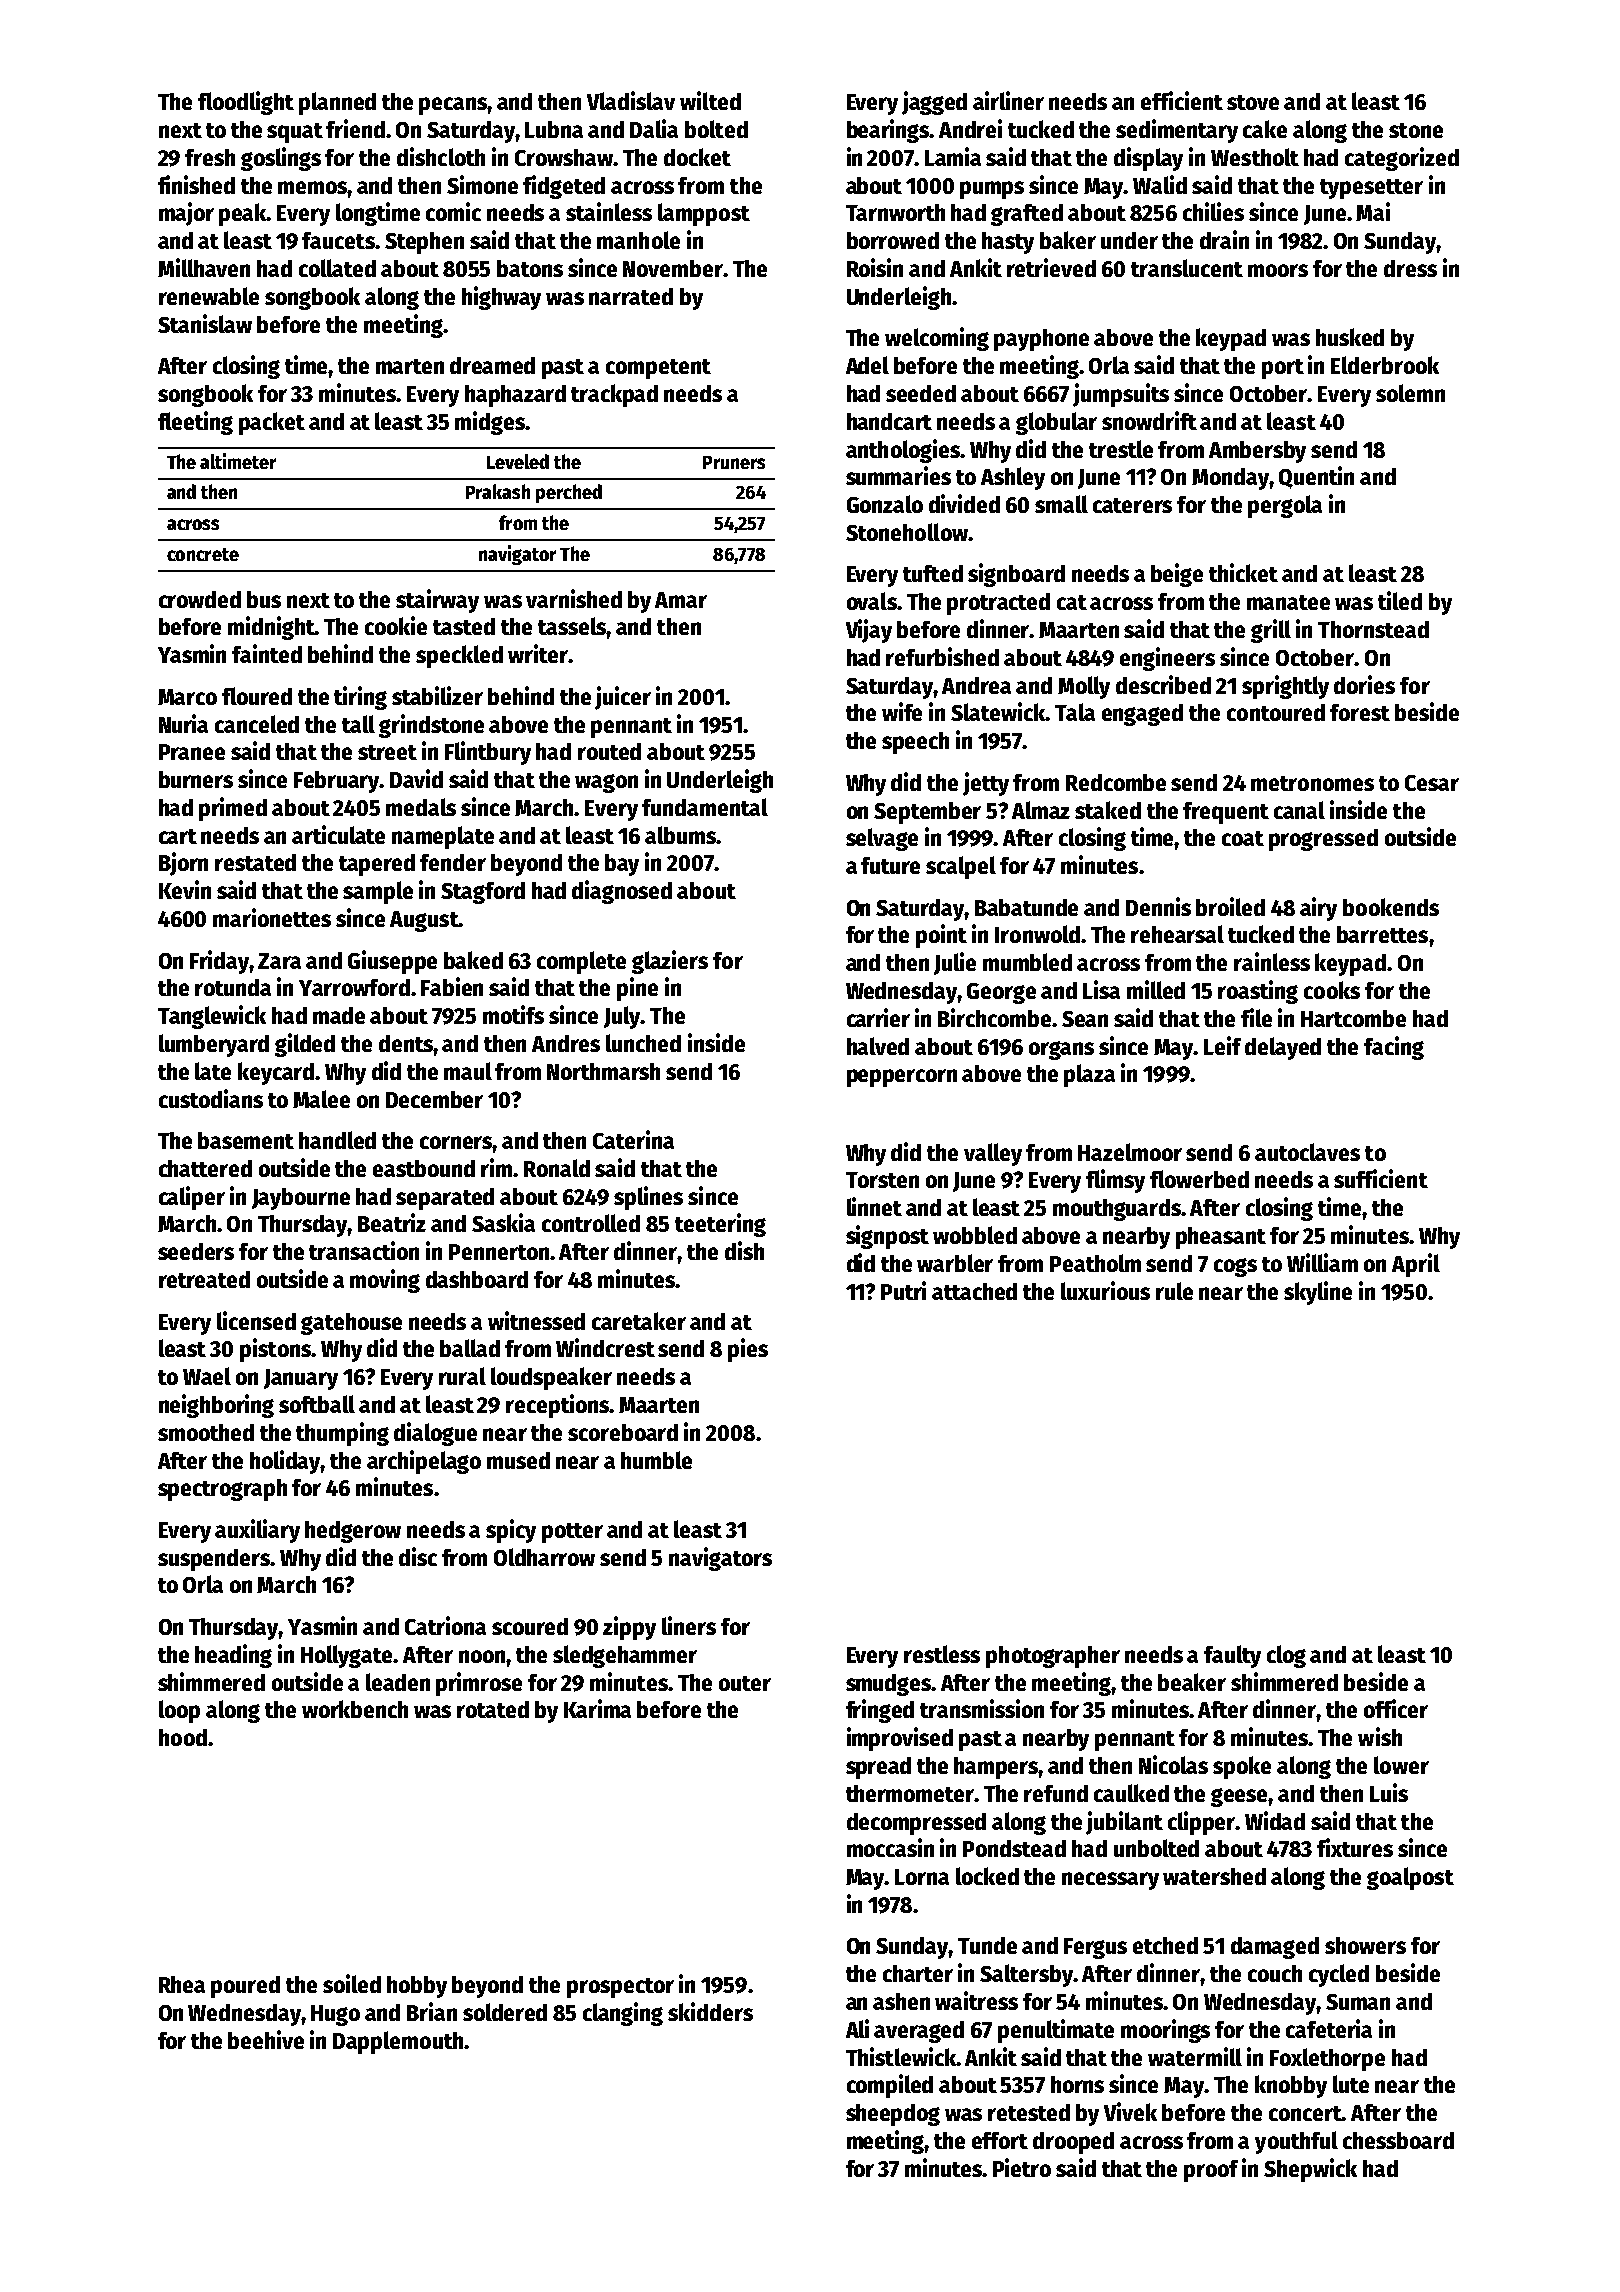  What do you see at coordinates (493, 1709) in the screenshot?
I see `rotated` at bounding box center [493, 1709].
